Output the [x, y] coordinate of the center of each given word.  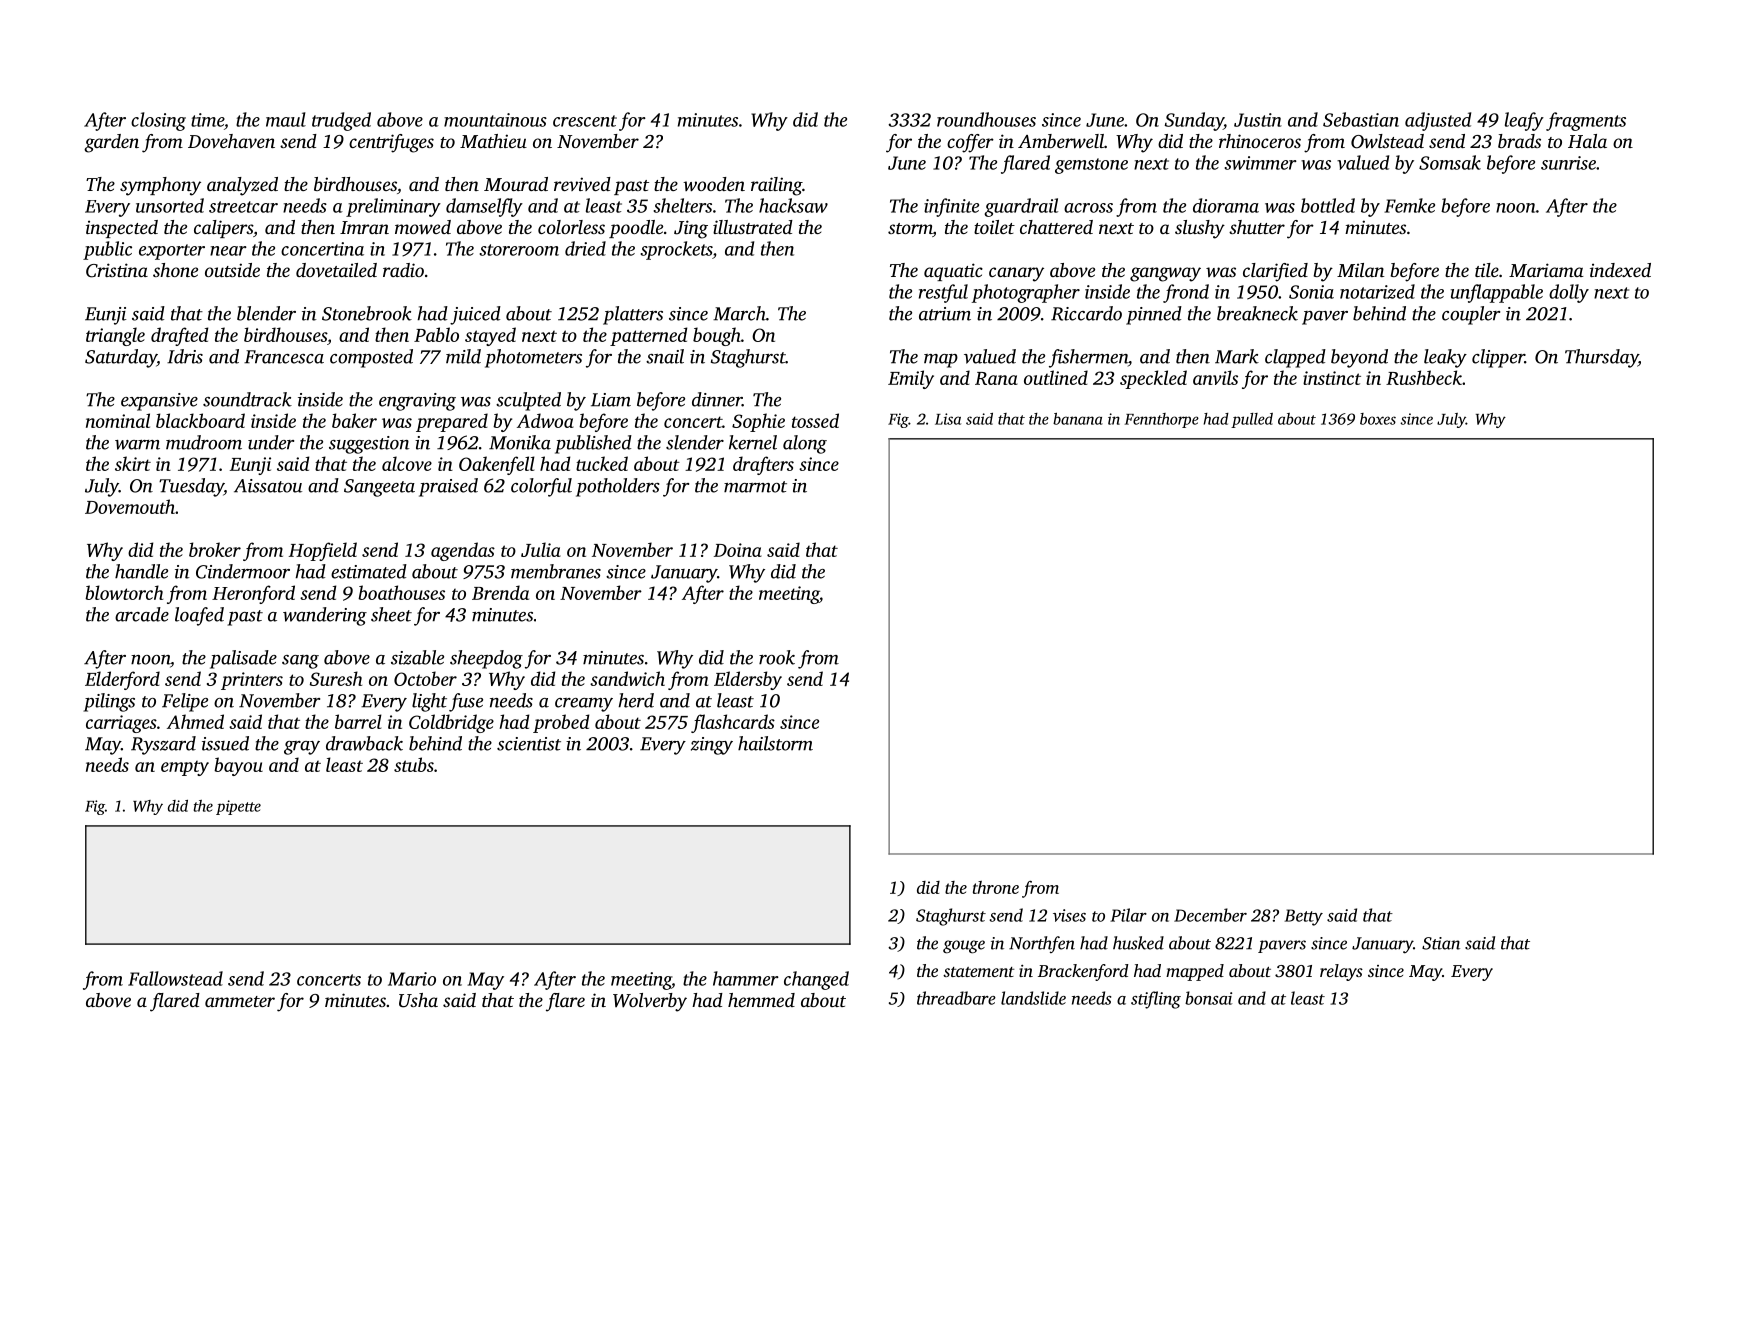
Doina [738, 550]
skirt [133, 463]
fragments [1586, 121]
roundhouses [986, 119]
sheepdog [486, 659]
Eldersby [748, 680]
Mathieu [493, 141]
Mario [412, 979]
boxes [1378, 419]
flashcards [733, 723]
